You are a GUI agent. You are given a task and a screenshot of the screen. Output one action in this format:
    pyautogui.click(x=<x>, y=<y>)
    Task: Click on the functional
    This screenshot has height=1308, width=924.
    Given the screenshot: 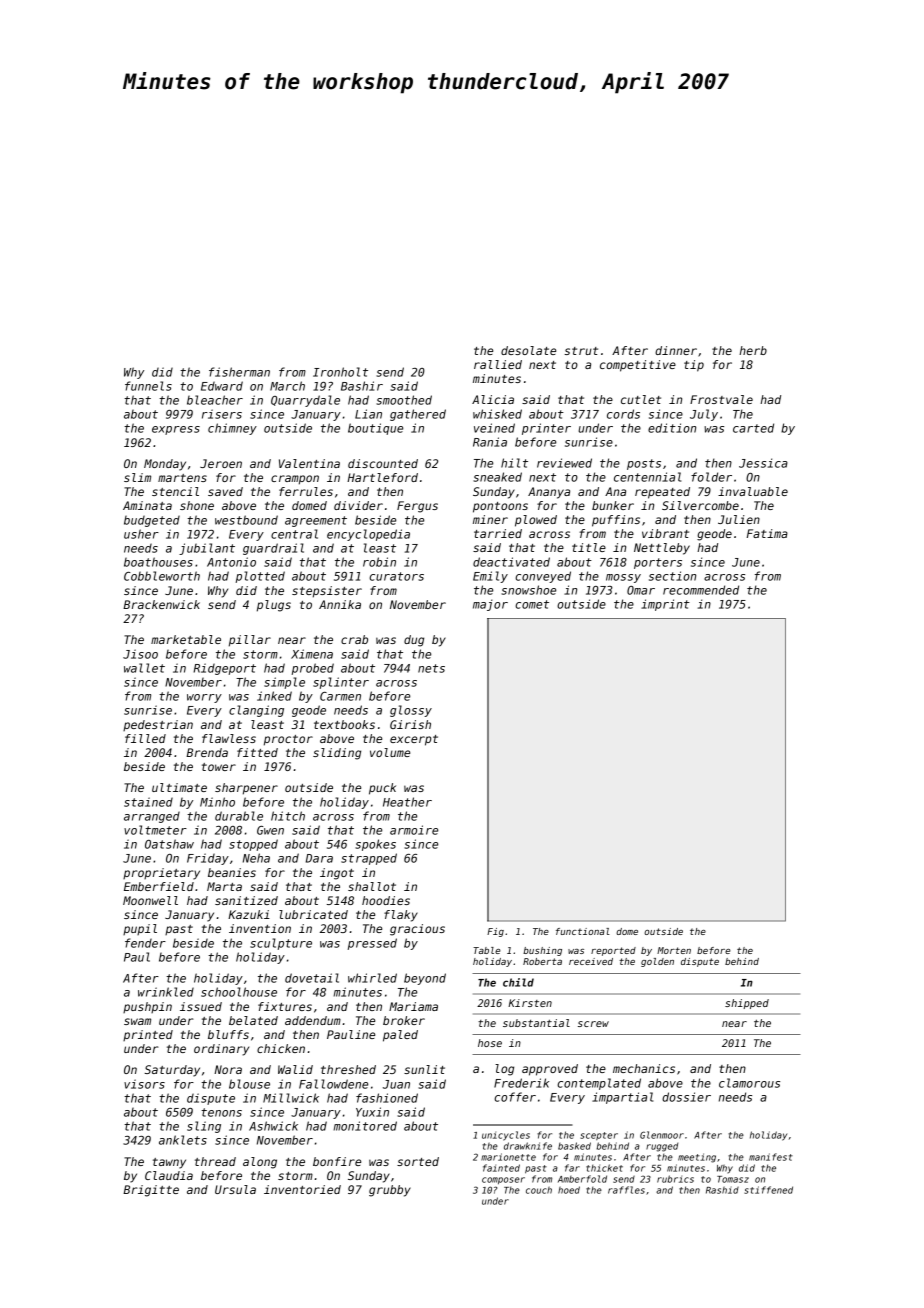 What is the action you would take?
    pyautogui.click(x=583, y=931)
